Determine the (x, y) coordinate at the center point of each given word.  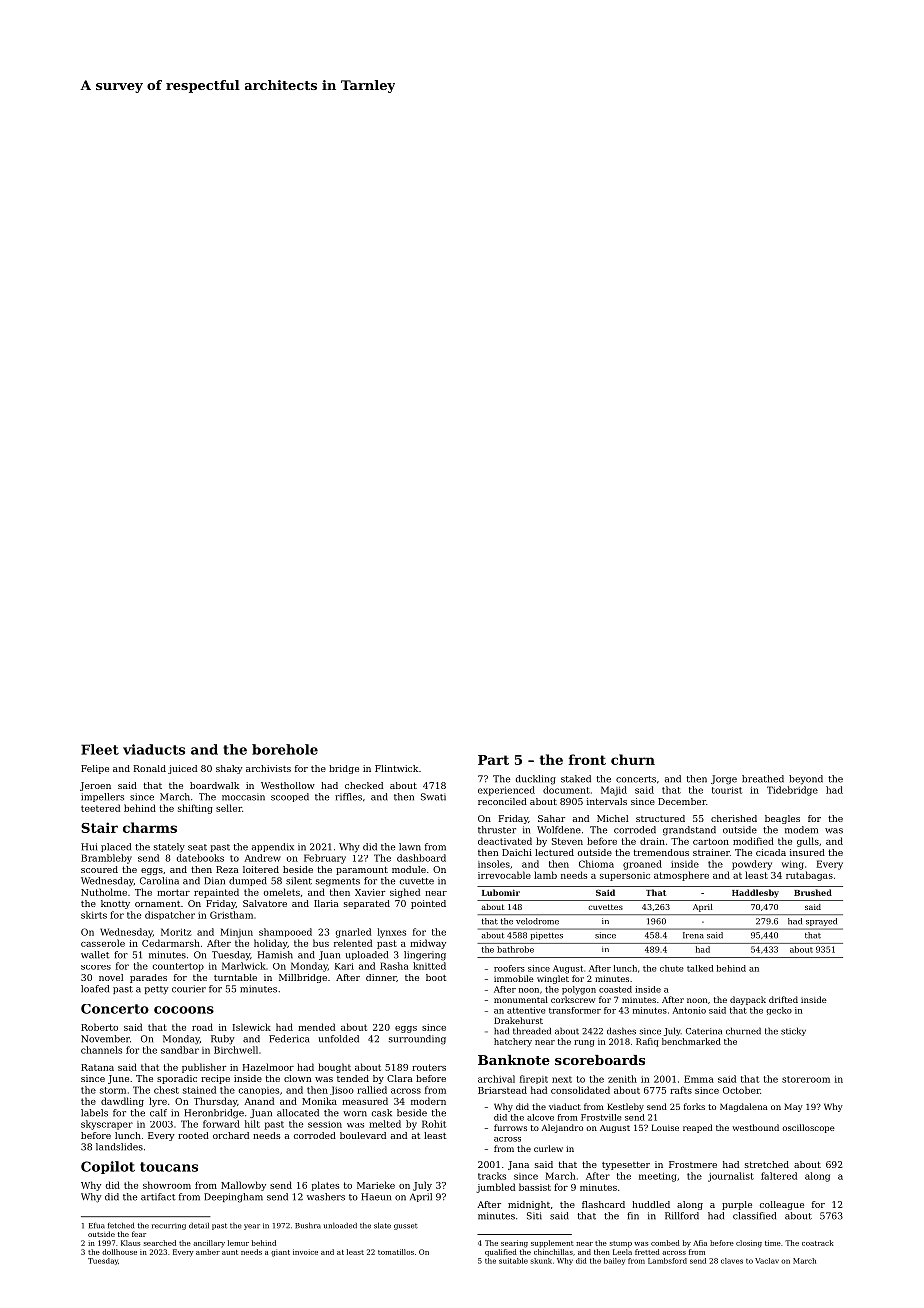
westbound (755, 1127)
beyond (806, 780)
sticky (793, 1031)
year (252, 1227)
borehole (285, 749)
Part (493, 760)
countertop (178, 967)
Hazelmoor (268, 1067)
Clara (400, 1078)
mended (316, 1027)
